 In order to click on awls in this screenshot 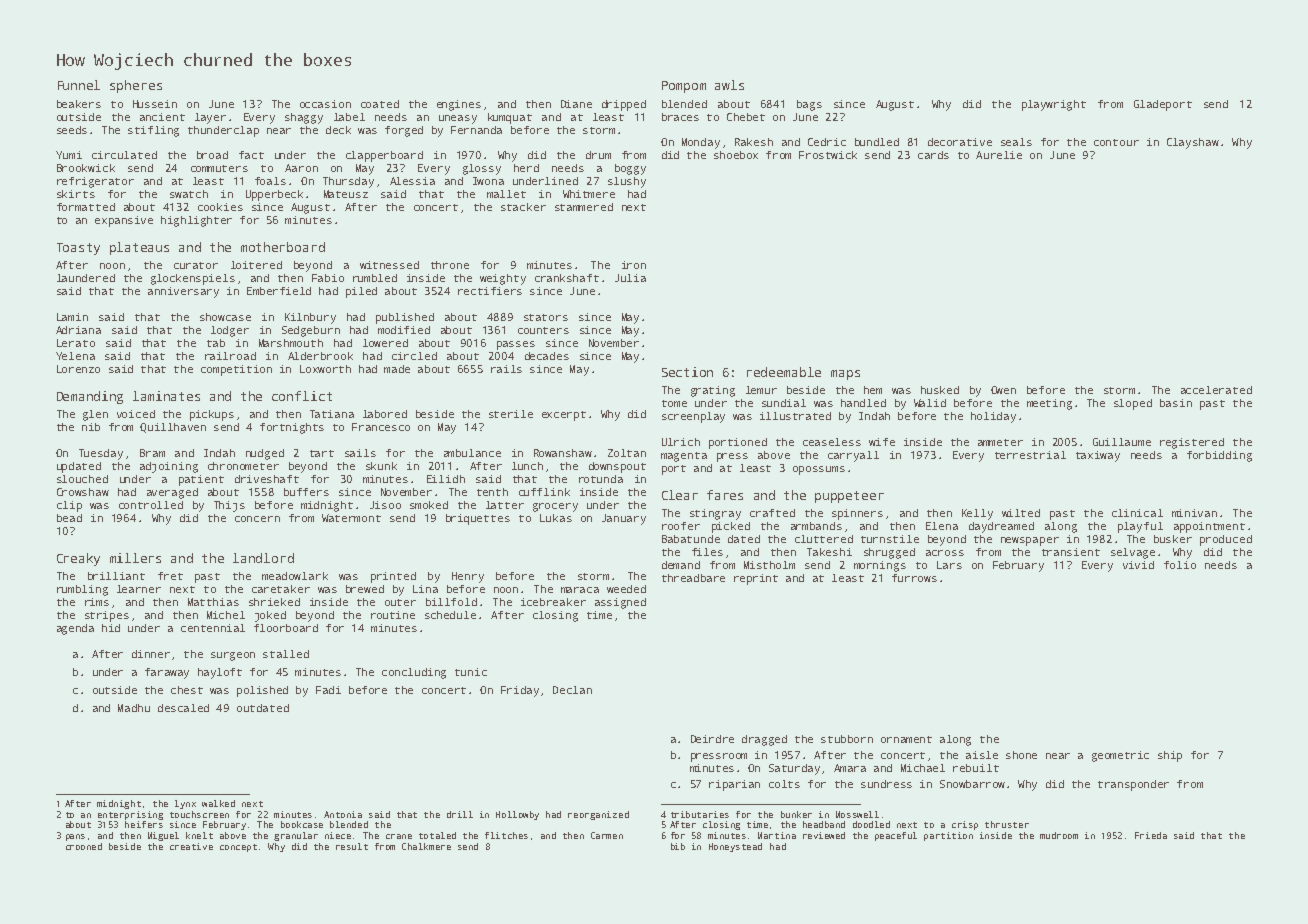, I will do `click(729, 85)`.
